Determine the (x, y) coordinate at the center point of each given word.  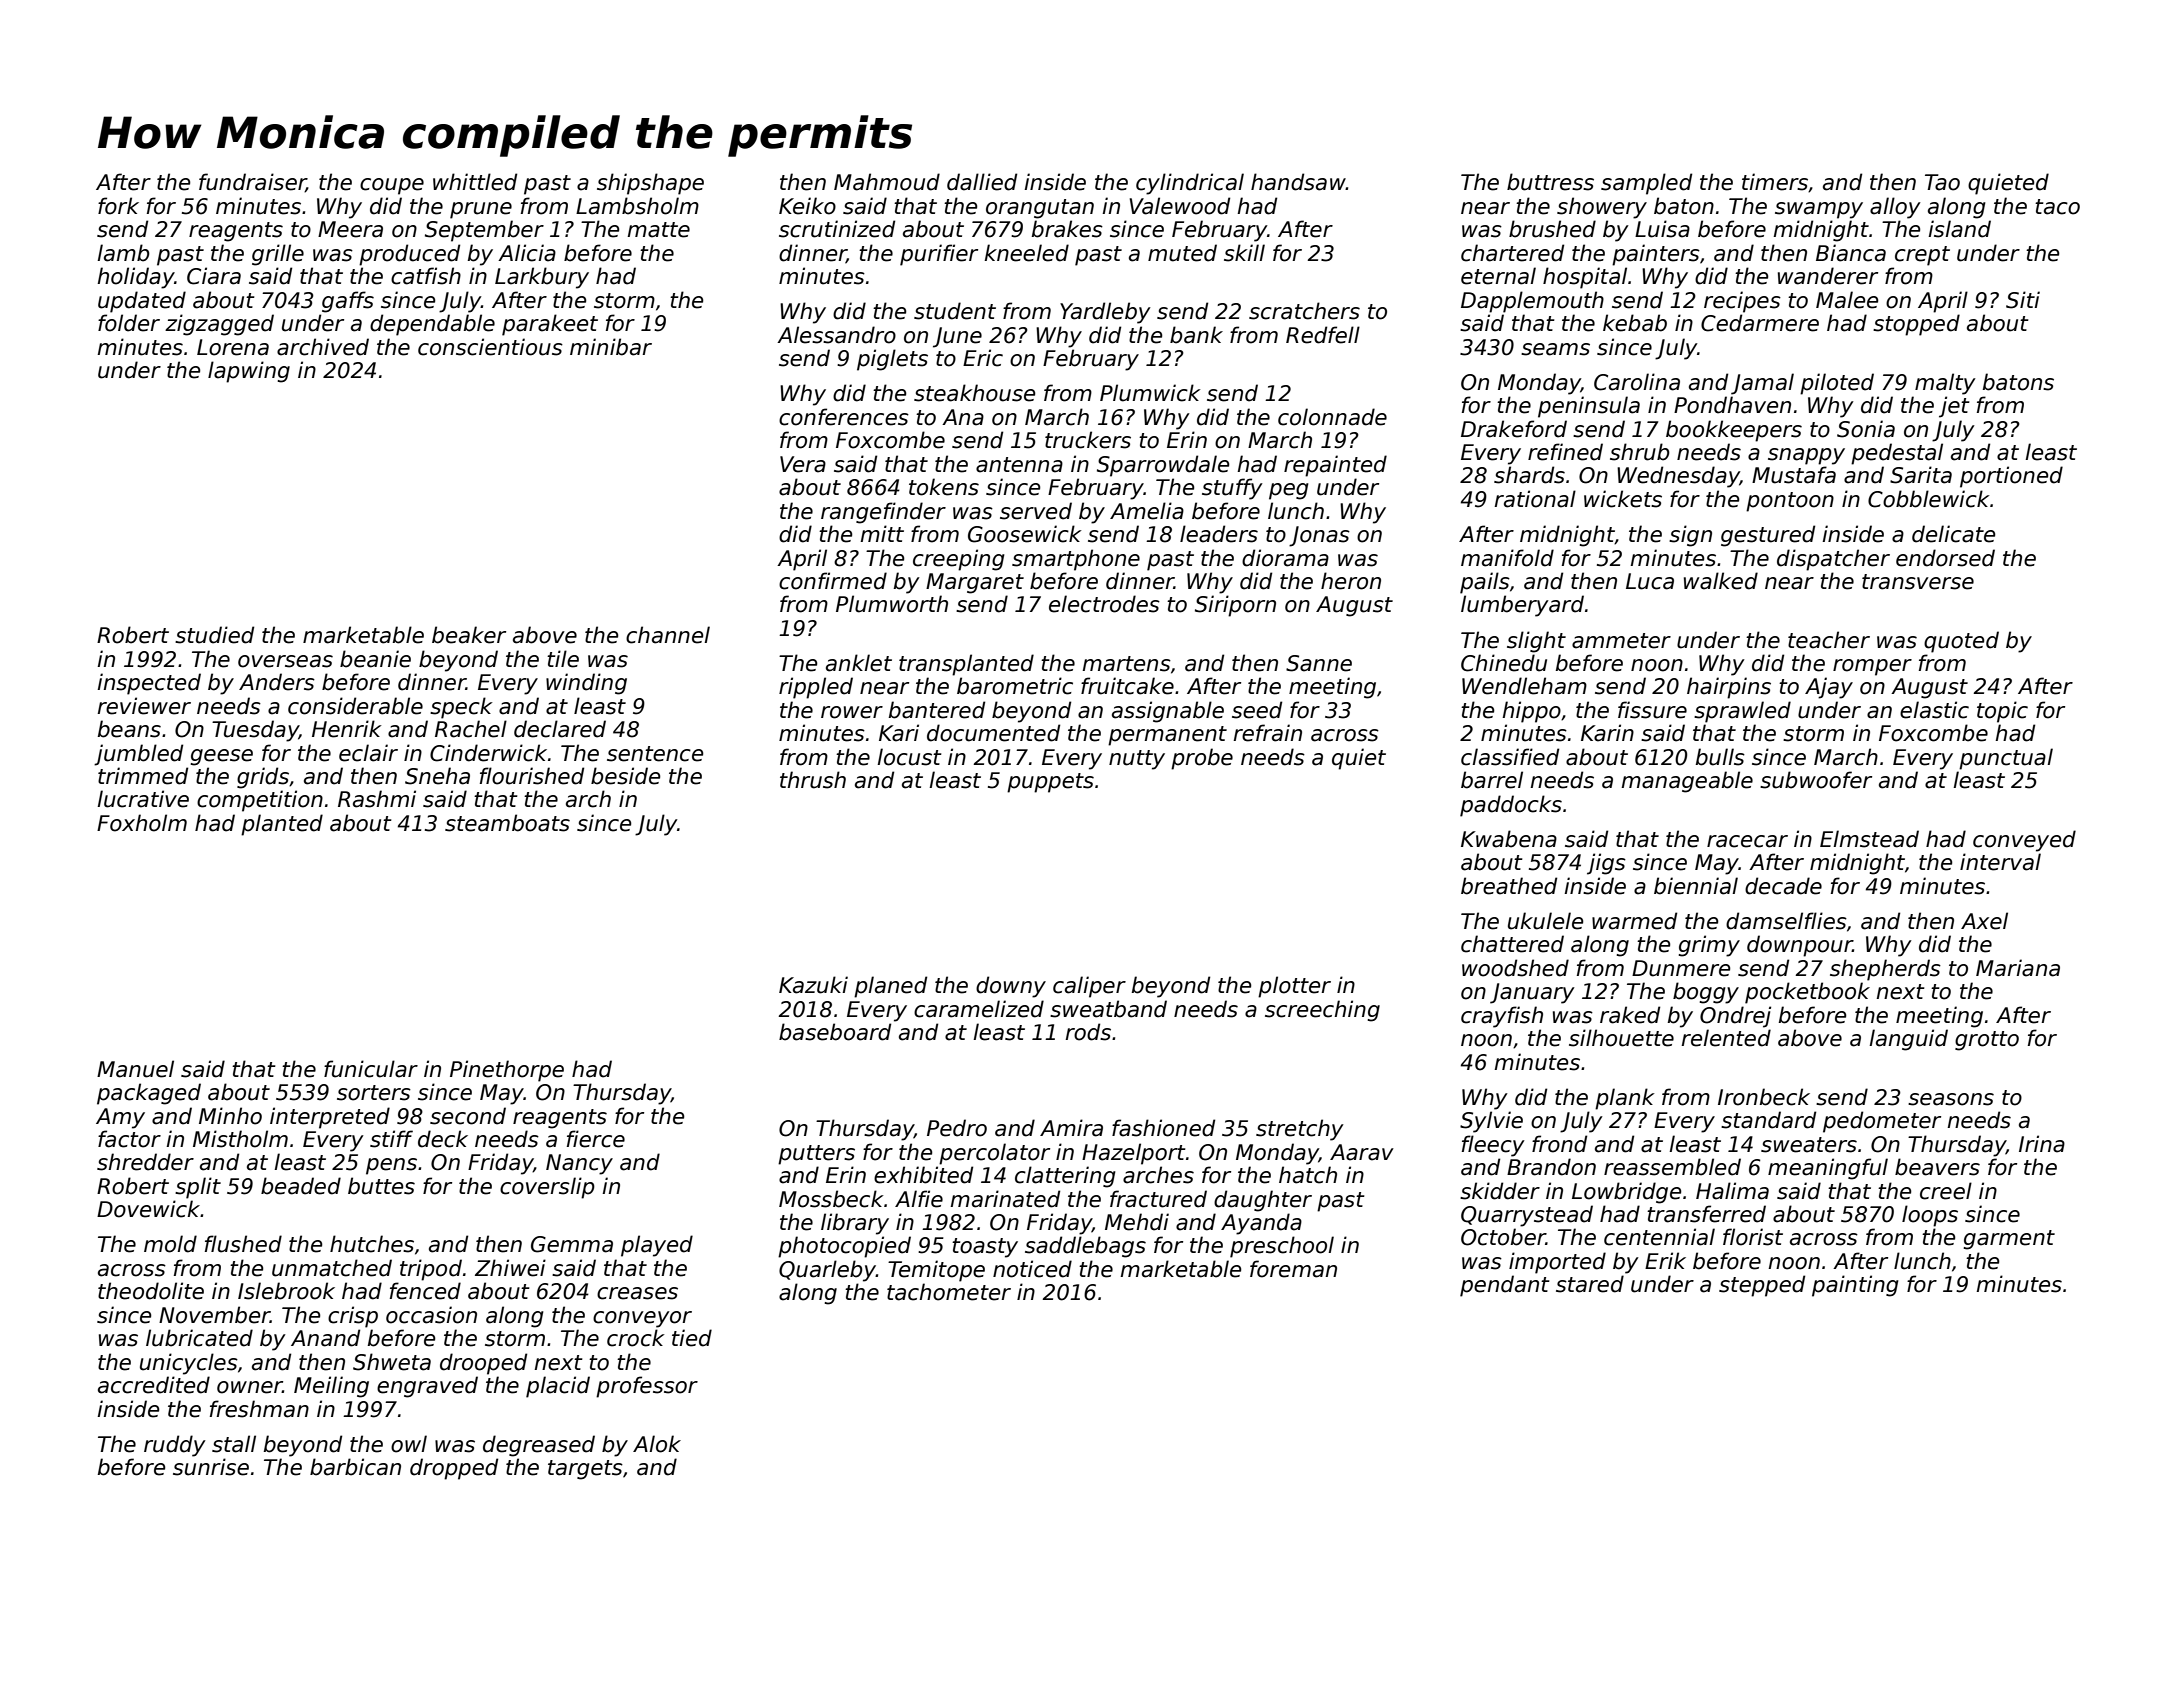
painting (1855, 1286)
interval (2000, 862)
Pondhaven (1732, 405)
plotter (1294, 987)
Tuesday (255, 731)
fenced (425, 1291)
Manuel (135, 1069)
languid (1908, 1040)
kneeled (1026, 253)
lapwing (249, 372)
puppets (1050, 783)
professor (647, 1387)
